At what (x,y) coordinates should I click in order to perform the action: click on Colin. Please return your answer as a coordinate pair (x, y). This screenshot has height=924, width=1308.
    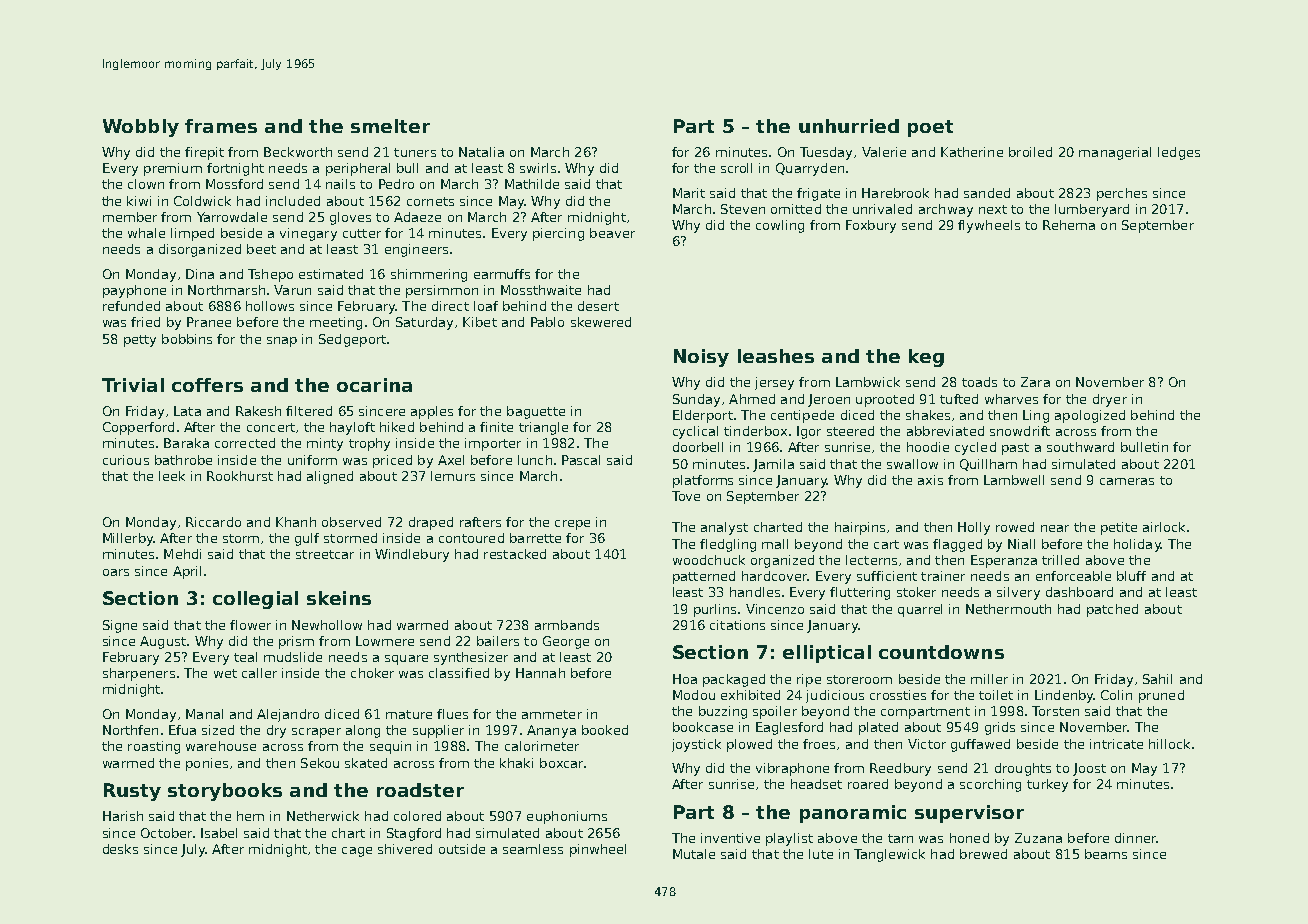
    Looking at the image, I should click on (1116, 695).
